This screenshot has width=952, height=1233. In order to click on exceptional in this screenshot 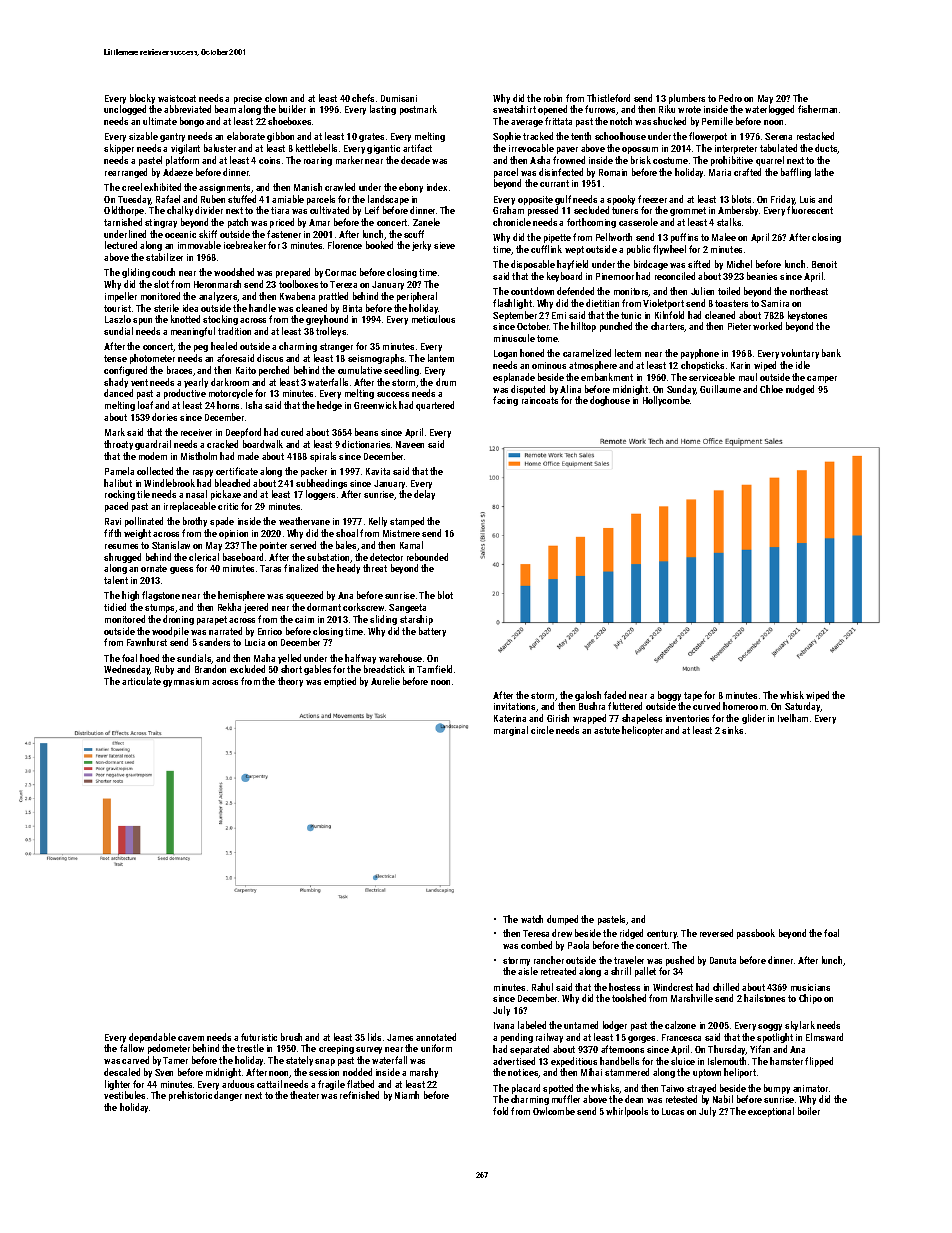, I will do `click(771, 1112)`.
